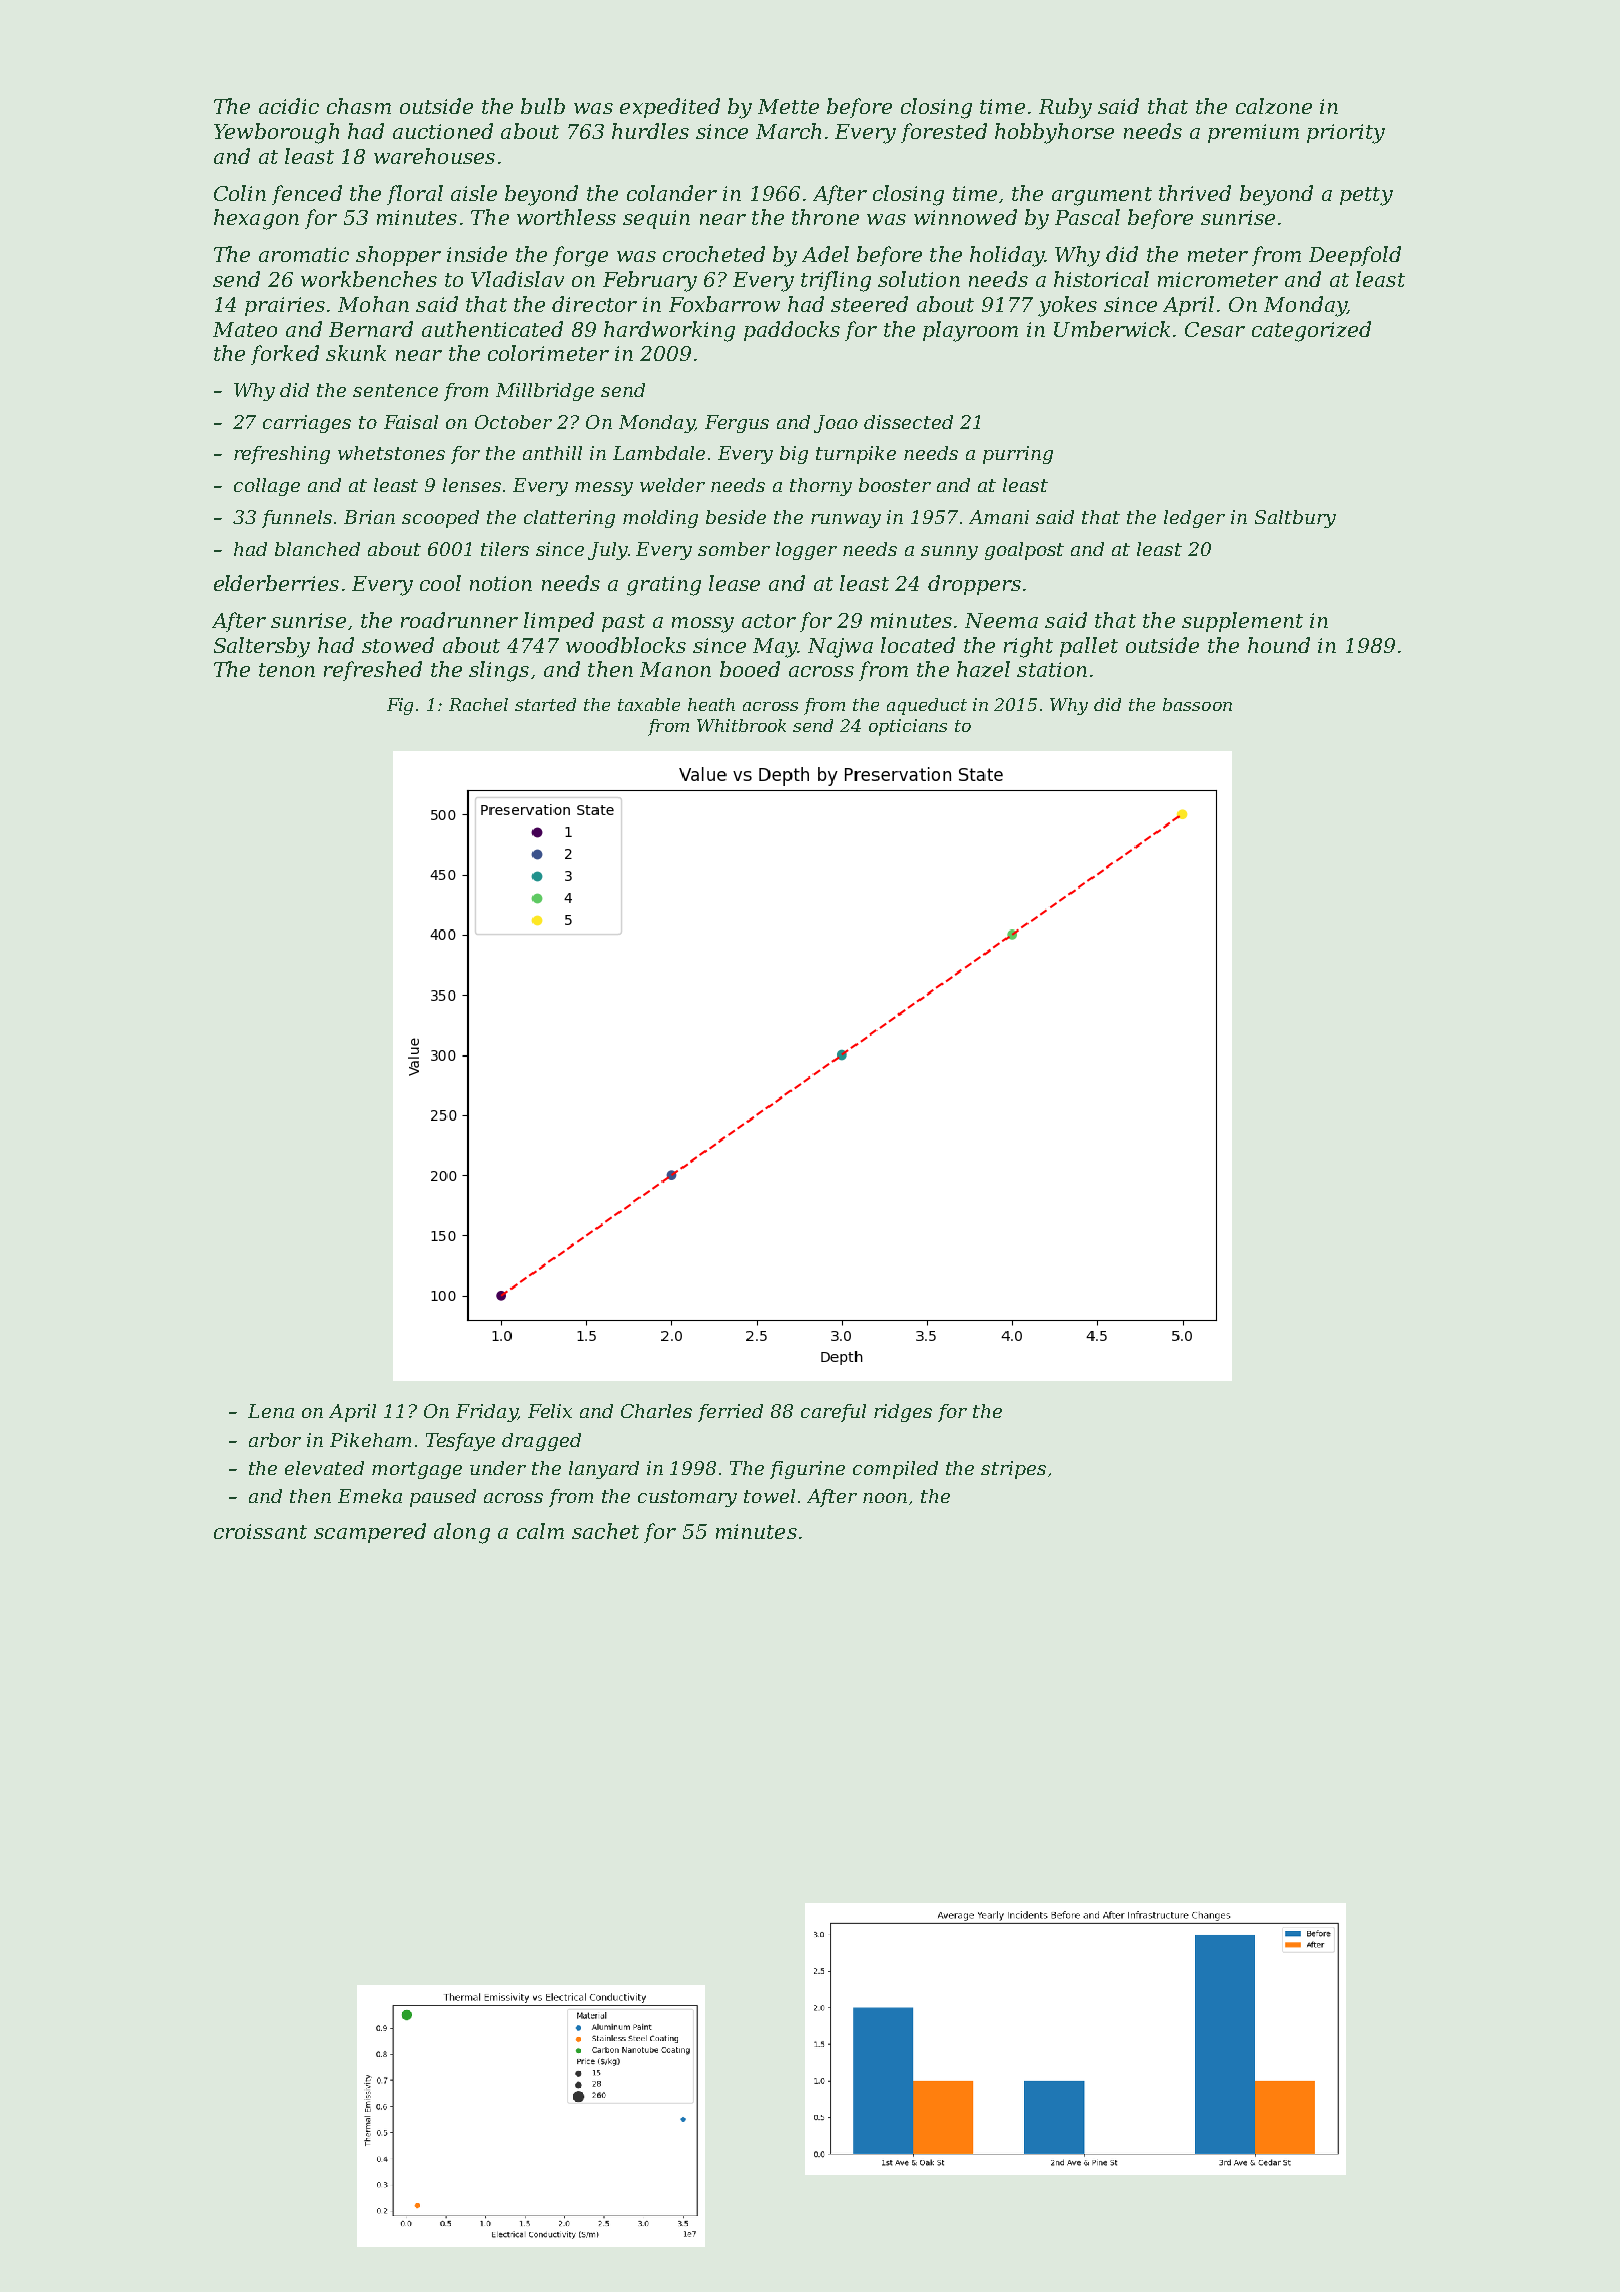 The width and height of the screenshot is (1620, 2292). I want to click on opticians, so click(908, 727).
